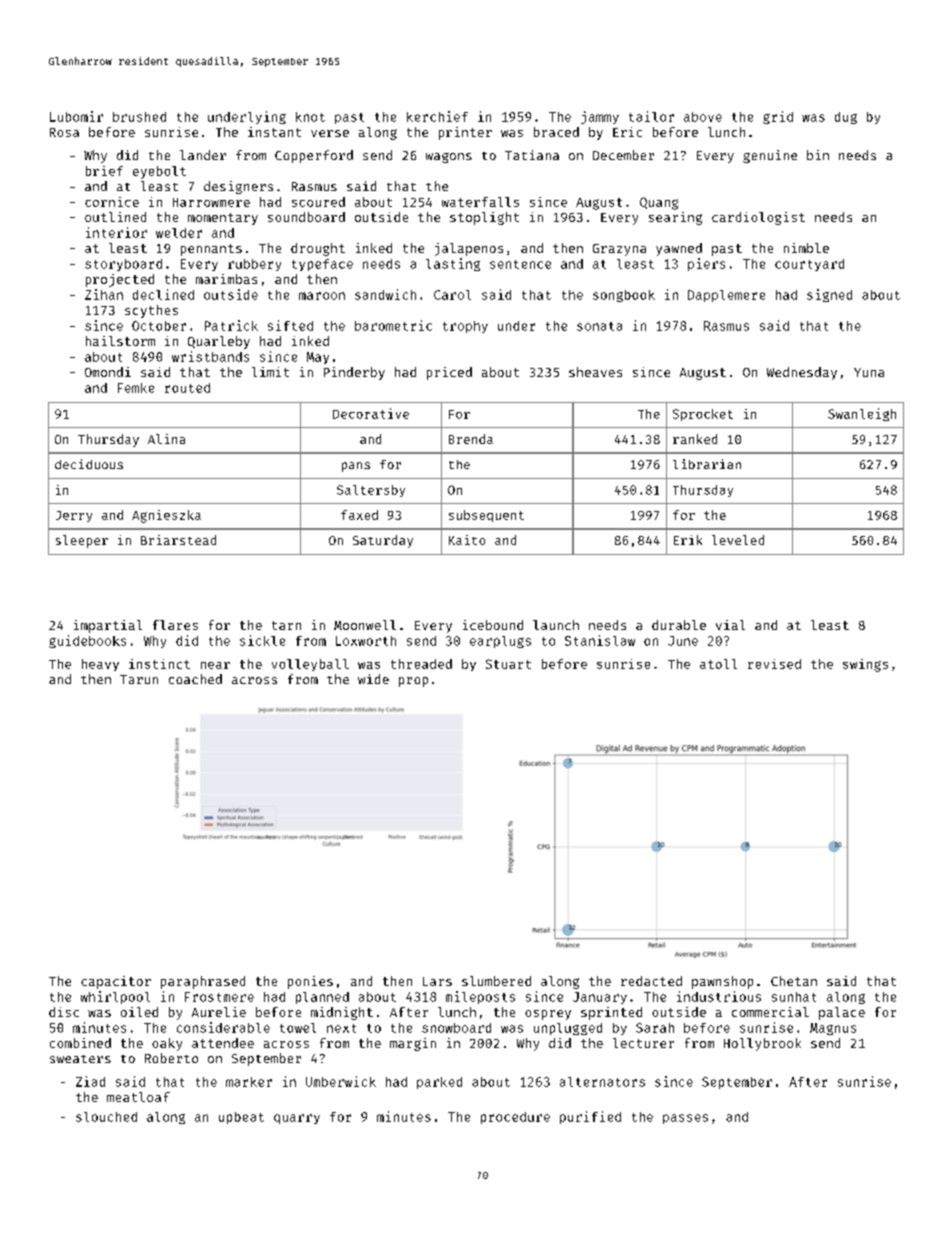 This page has width=952, height=1233. I want to click on above, so click(703, 117).
